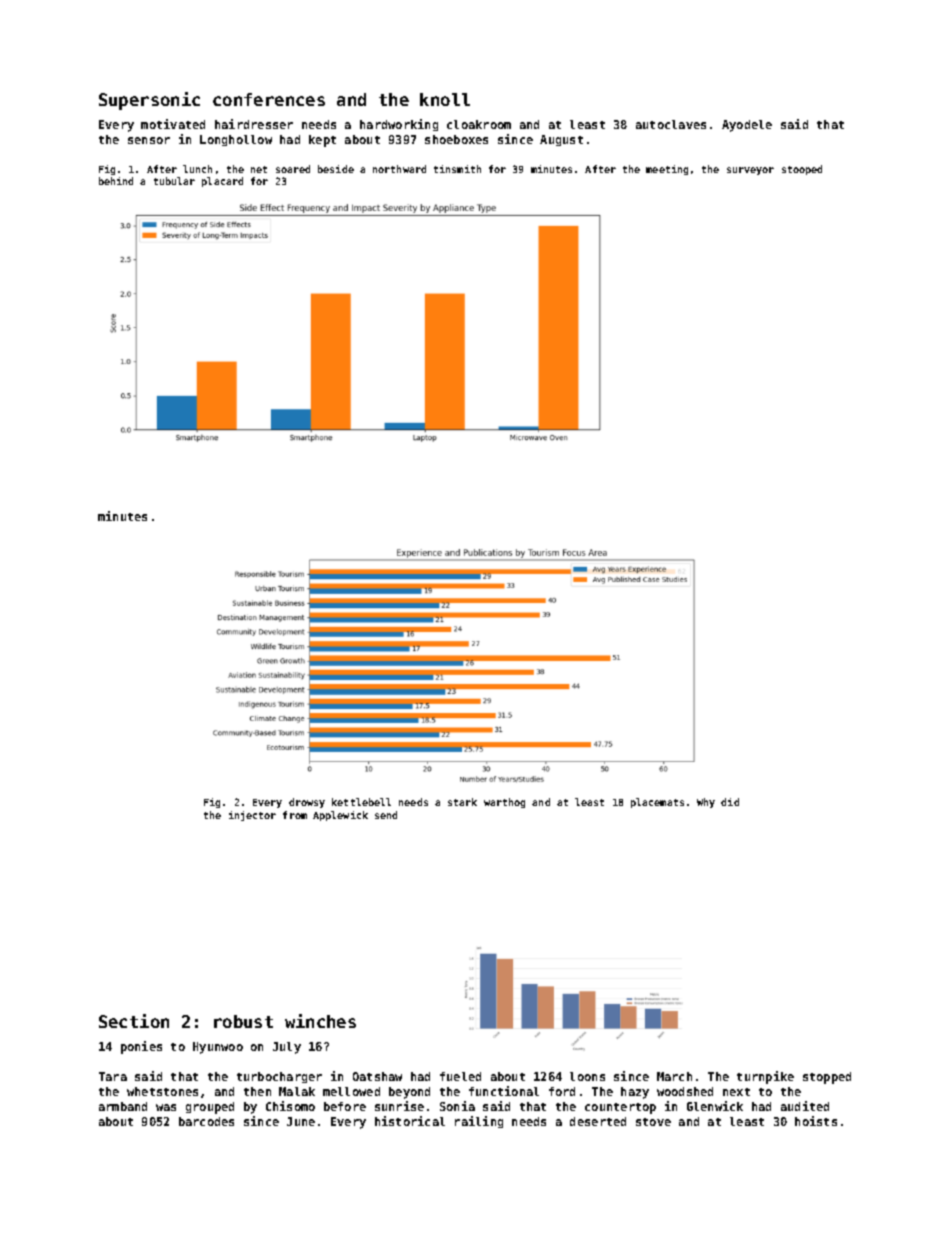  What do you see at coordinates (765, 1077) in the document?
I see `turnpike` at bounding box center [765, 1077].
